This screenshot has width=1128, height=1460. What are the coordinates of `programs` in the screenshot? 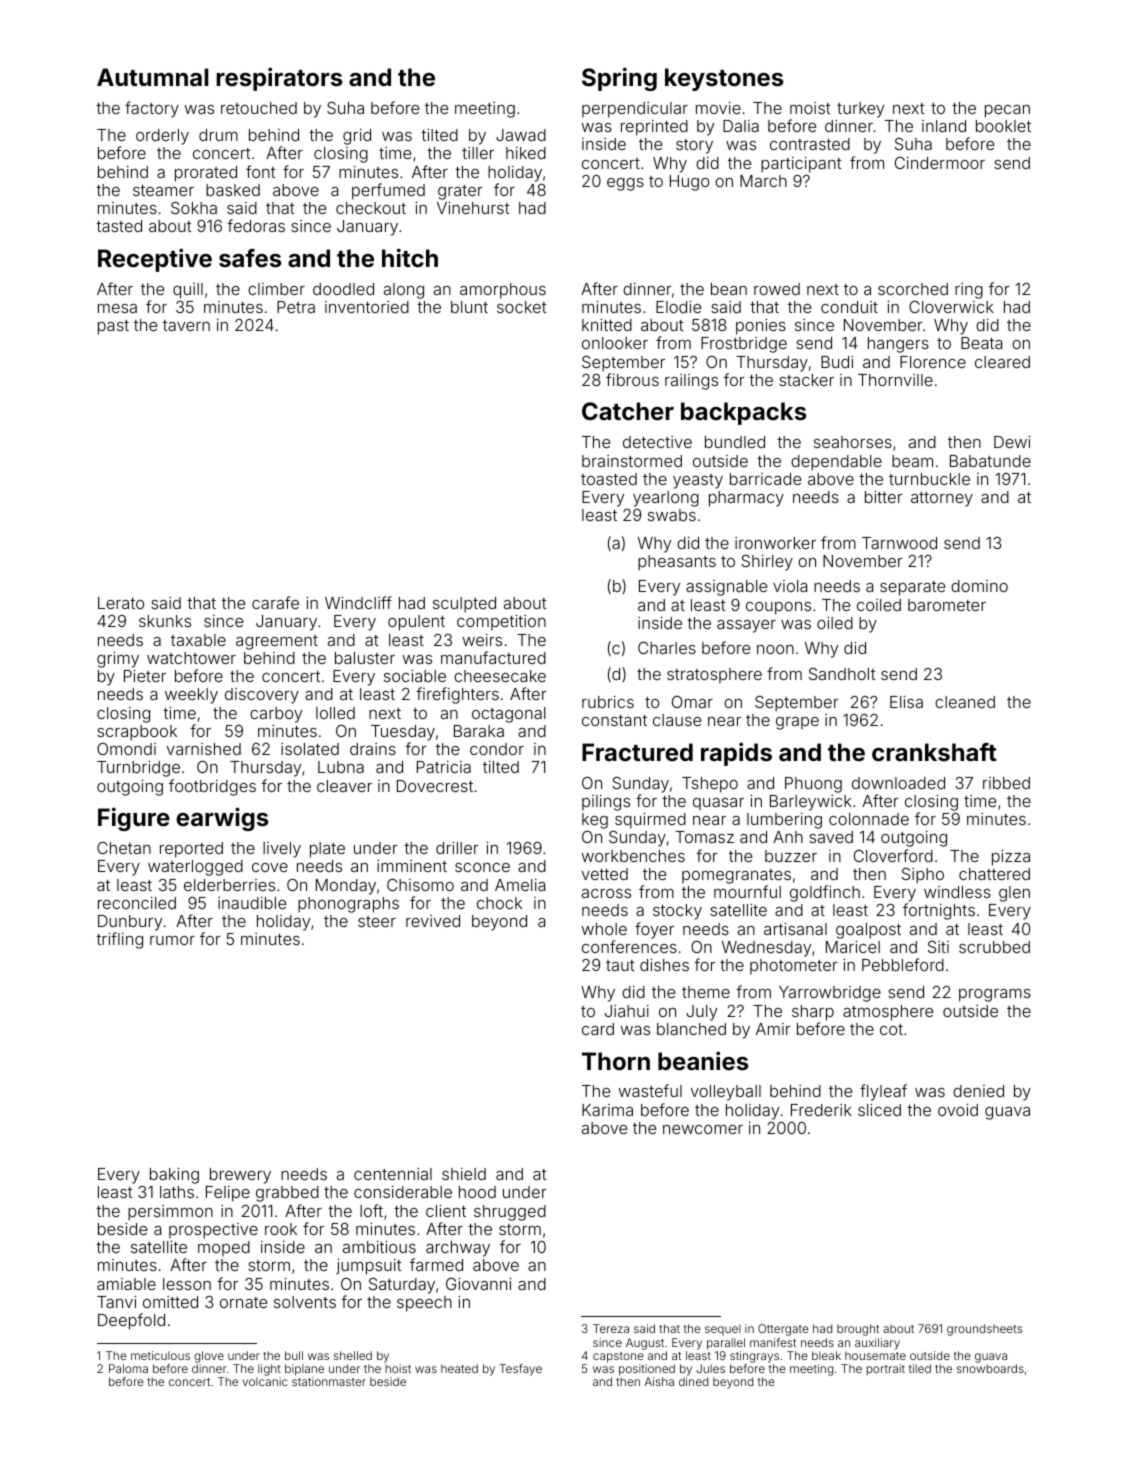 It's located at (995, 995).
